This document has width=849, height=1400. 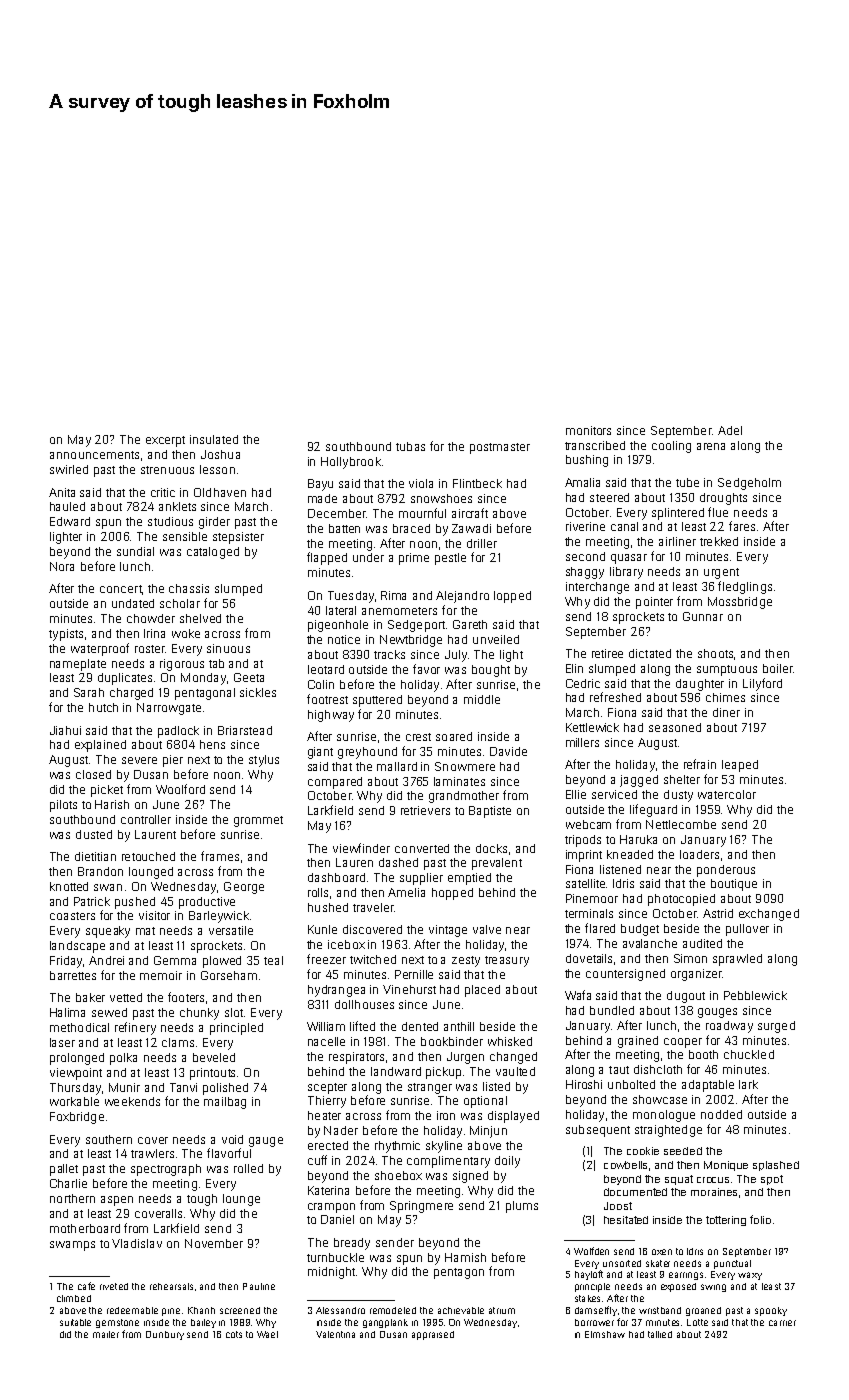 What do you see at coordinates (121, 589) in the document?
I see `concert` at bounding box center [121, 589].
